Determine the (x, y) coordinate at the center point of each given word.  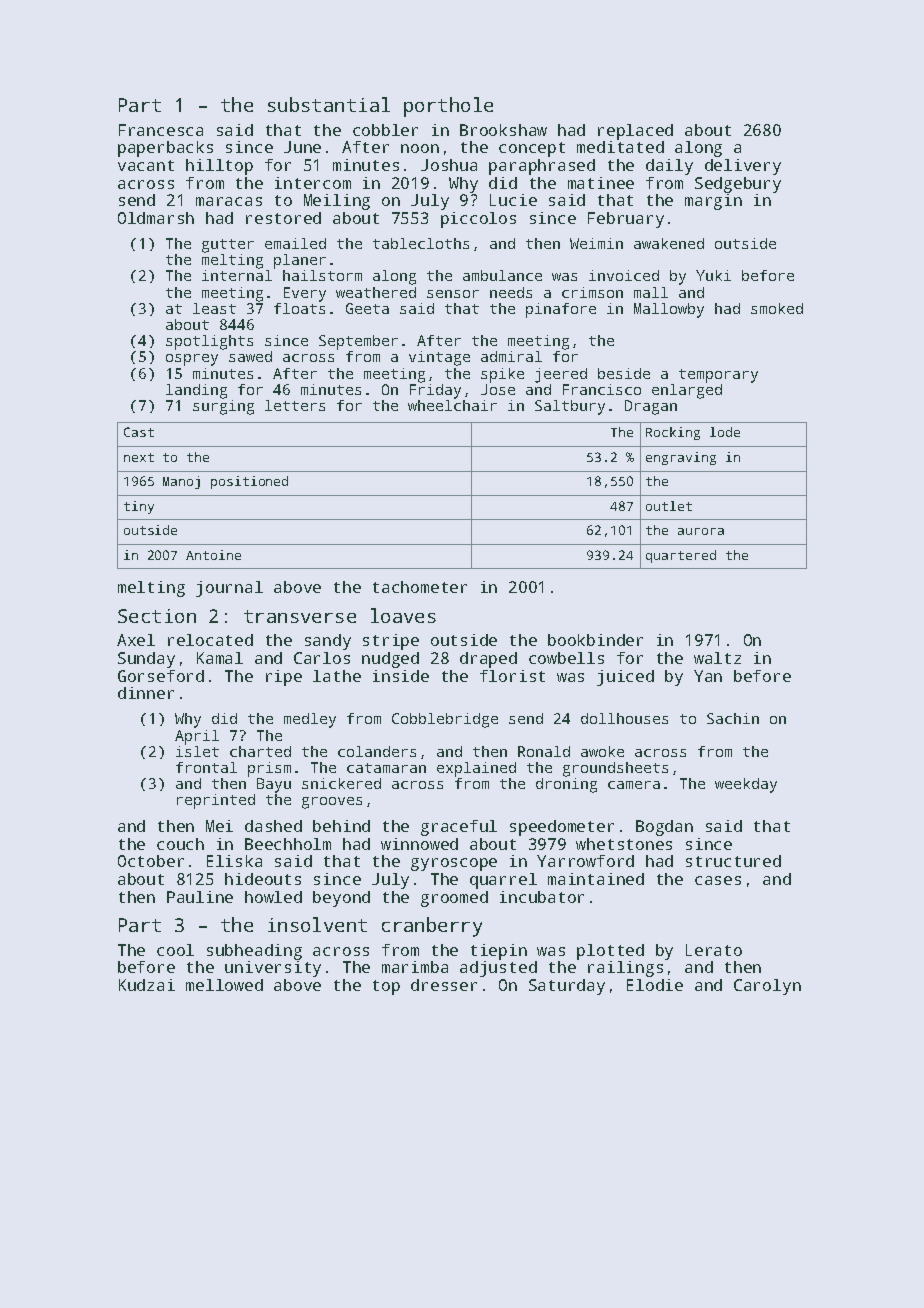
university (273, 969)
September (358, 342)
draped (488, 660)
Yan (708, 676)
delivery (743, 167)
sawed (250, 356)
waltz (717, 658)
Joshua (449, 165)
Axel (136, 640)
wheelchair (452, 405)
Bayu (274, 785)
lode (725, 432)
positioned (249, 482)
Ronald (544, 751)
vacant (146, 165)
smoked (777, 308)
